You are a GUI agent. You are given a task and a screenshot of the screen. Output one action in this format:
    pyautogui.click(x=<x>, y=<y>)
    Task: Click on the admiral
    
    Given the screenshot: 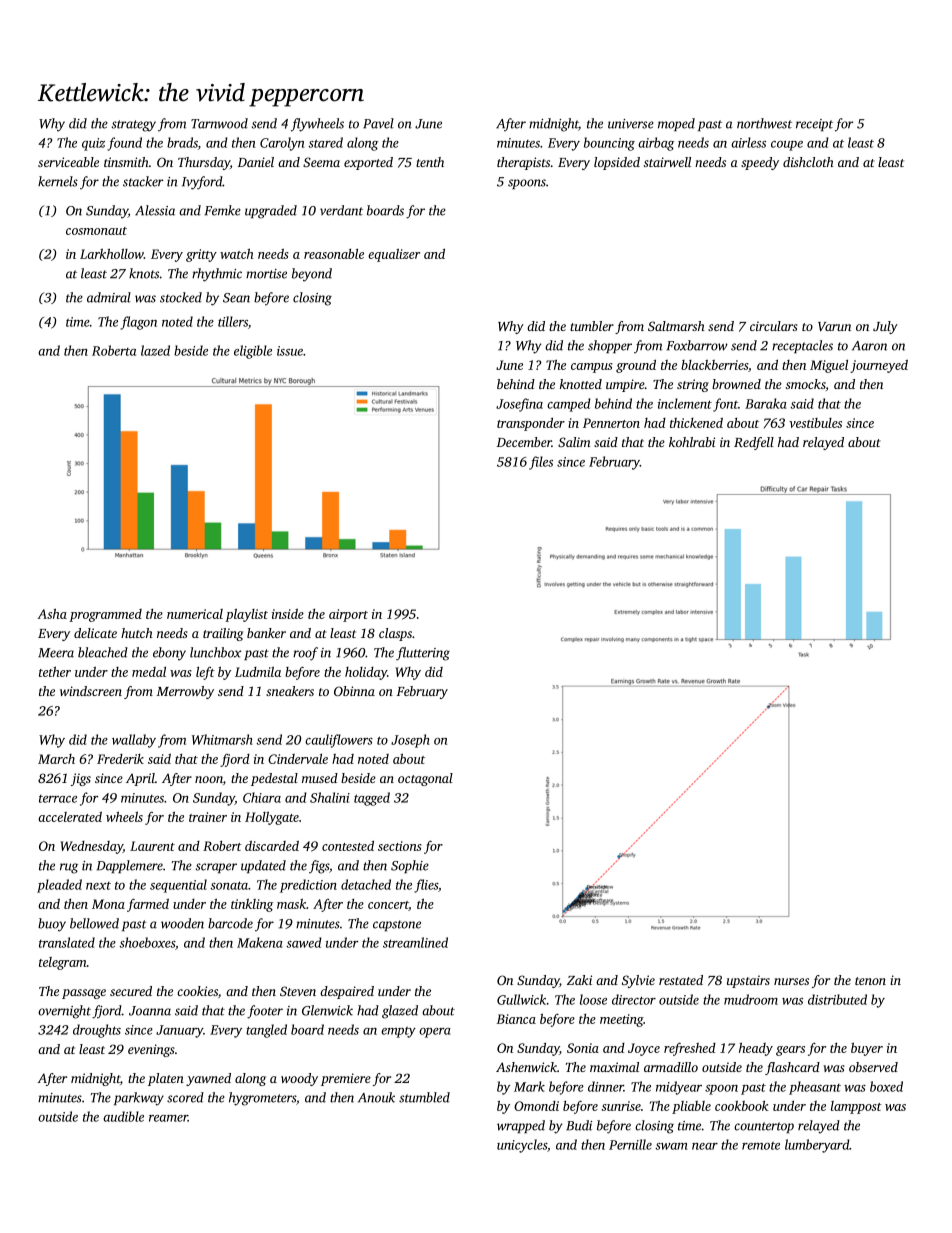 What is the action you would take?
    pyautogui.click(x=109, y=297)
